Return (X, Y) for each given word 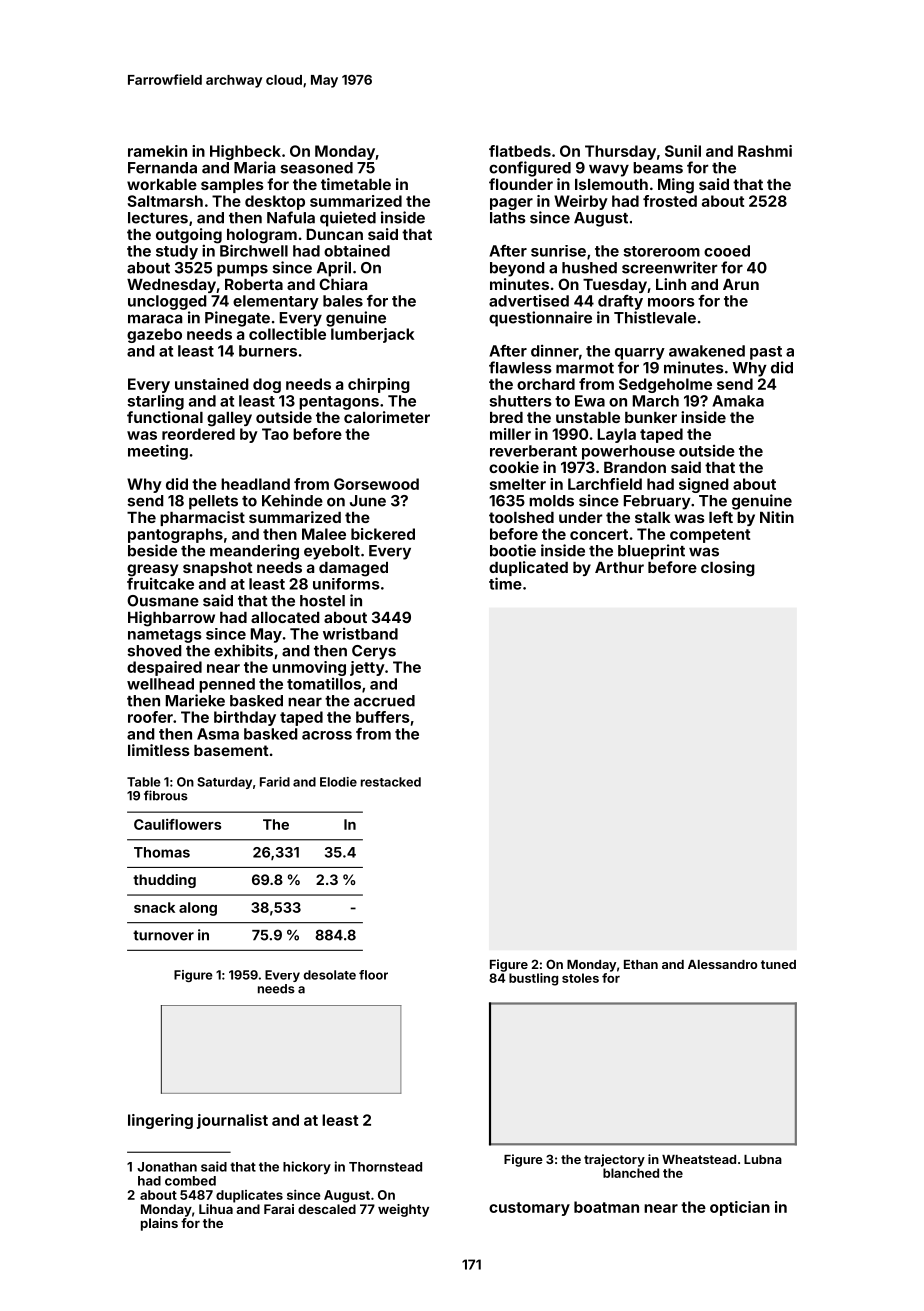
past (766, 353)
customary (529, 1209)
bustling (533, 979)
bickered (383, 534)
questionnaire (540, 319)
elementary (276, 302)
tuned (778, 964)
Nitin (777, 517)
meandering (254, 552)
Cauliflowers (177, 824)
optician (740, 1208)
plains (159, 1224)
